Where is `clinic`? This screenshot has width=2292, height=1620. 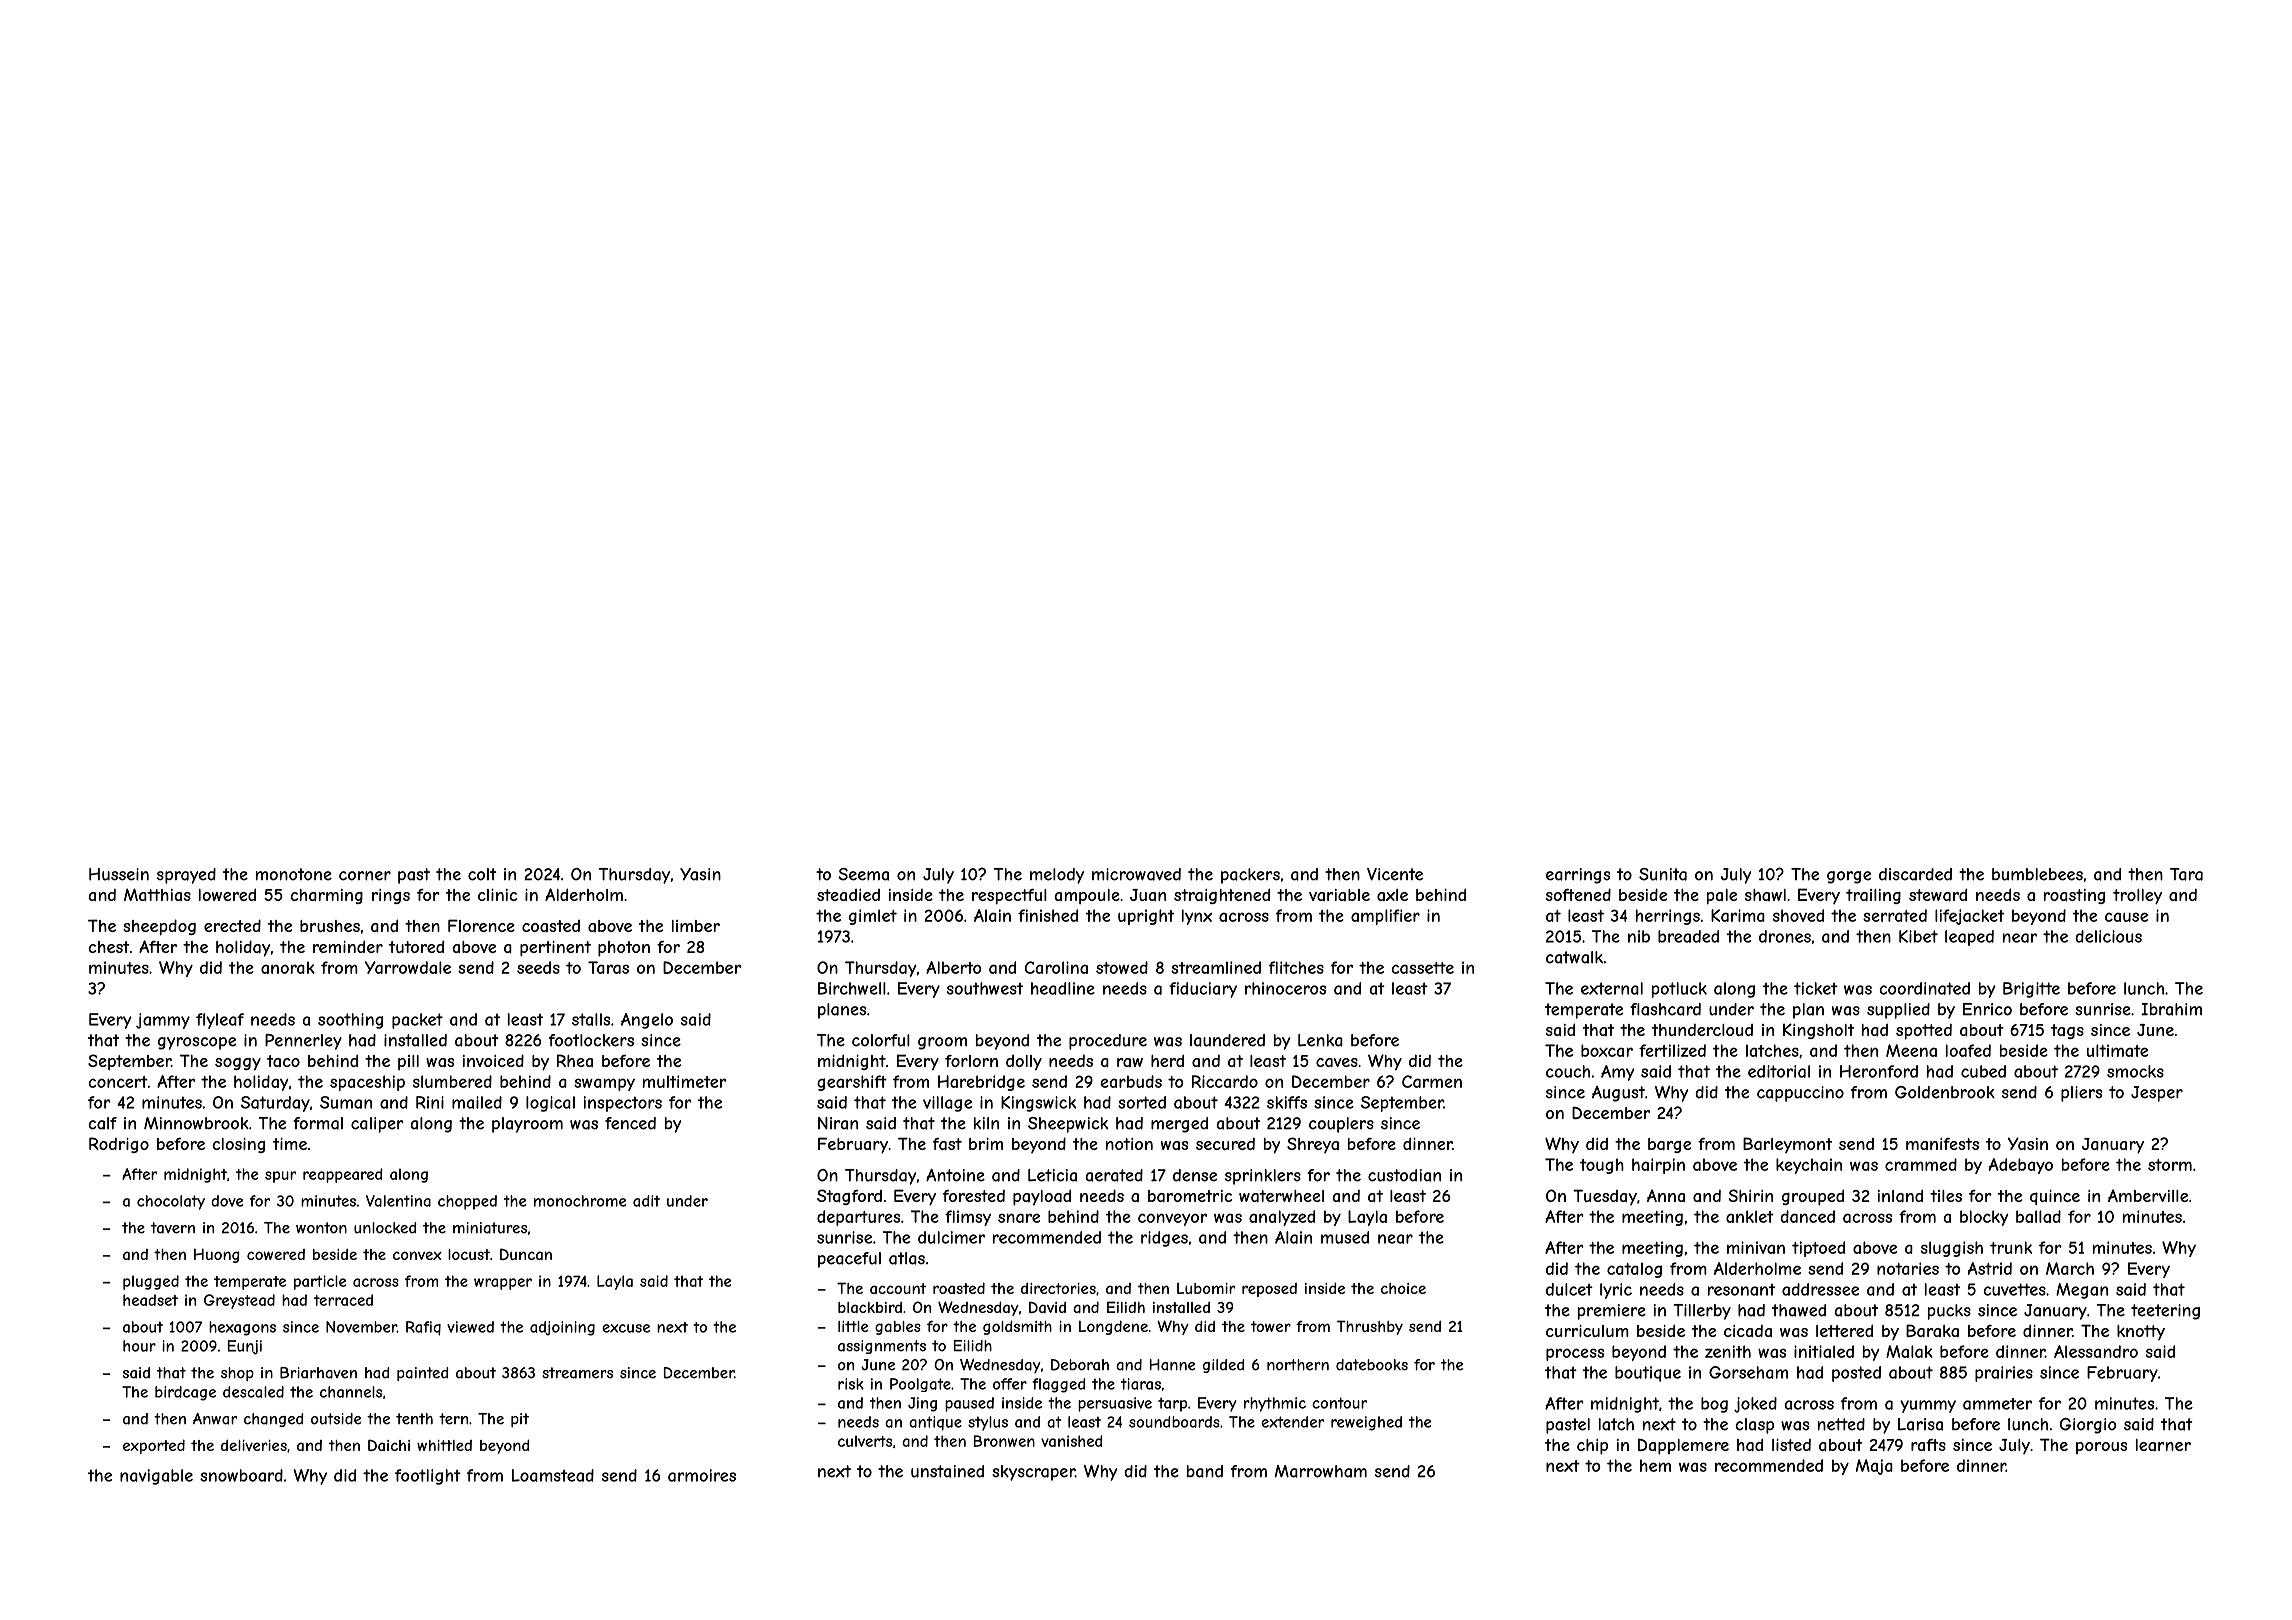
clinic is located at coordinates (497, 895).
